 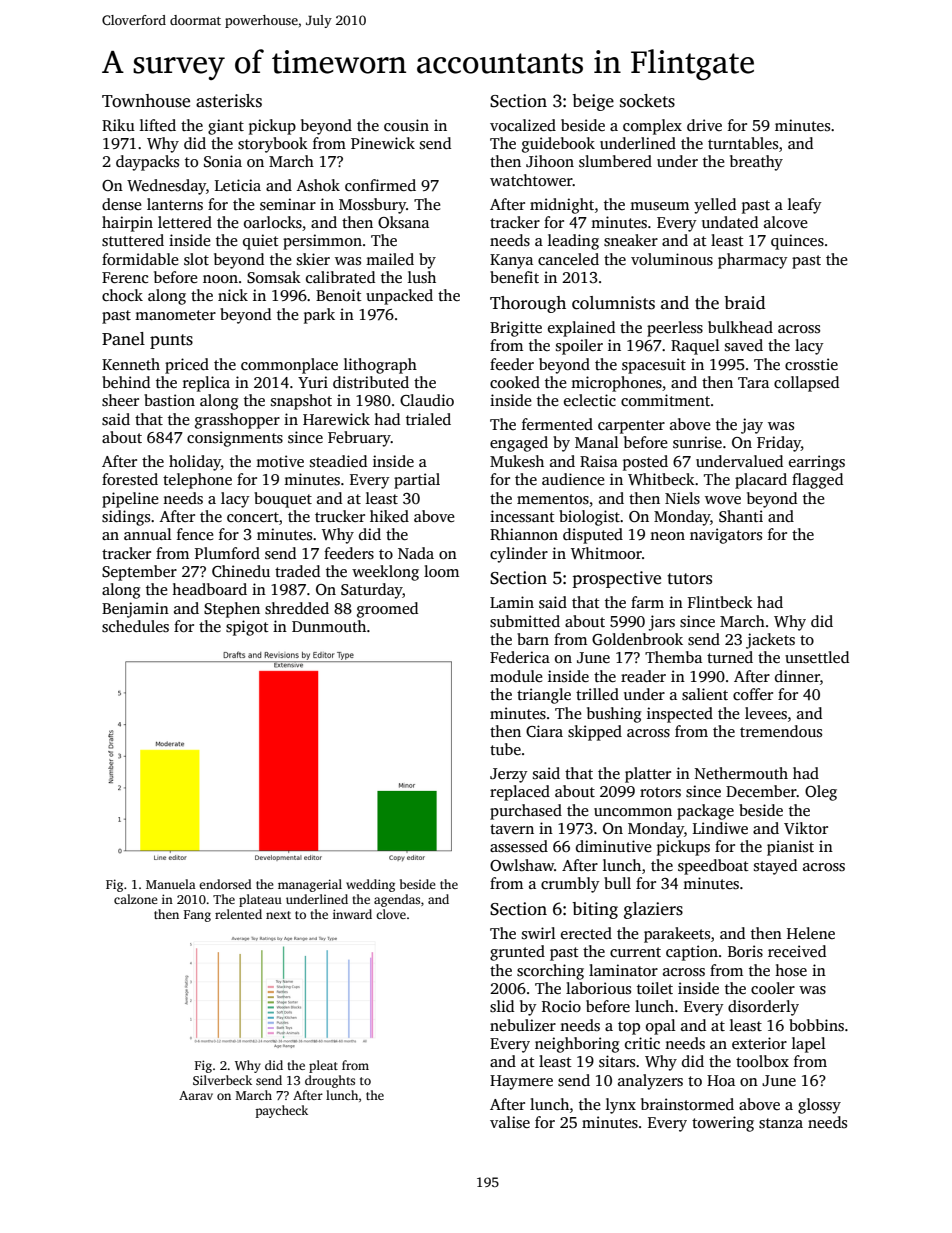 What do you see at coordinates (406, 125) in the image?
I see `cousin` at bounding box center [406, 125].
